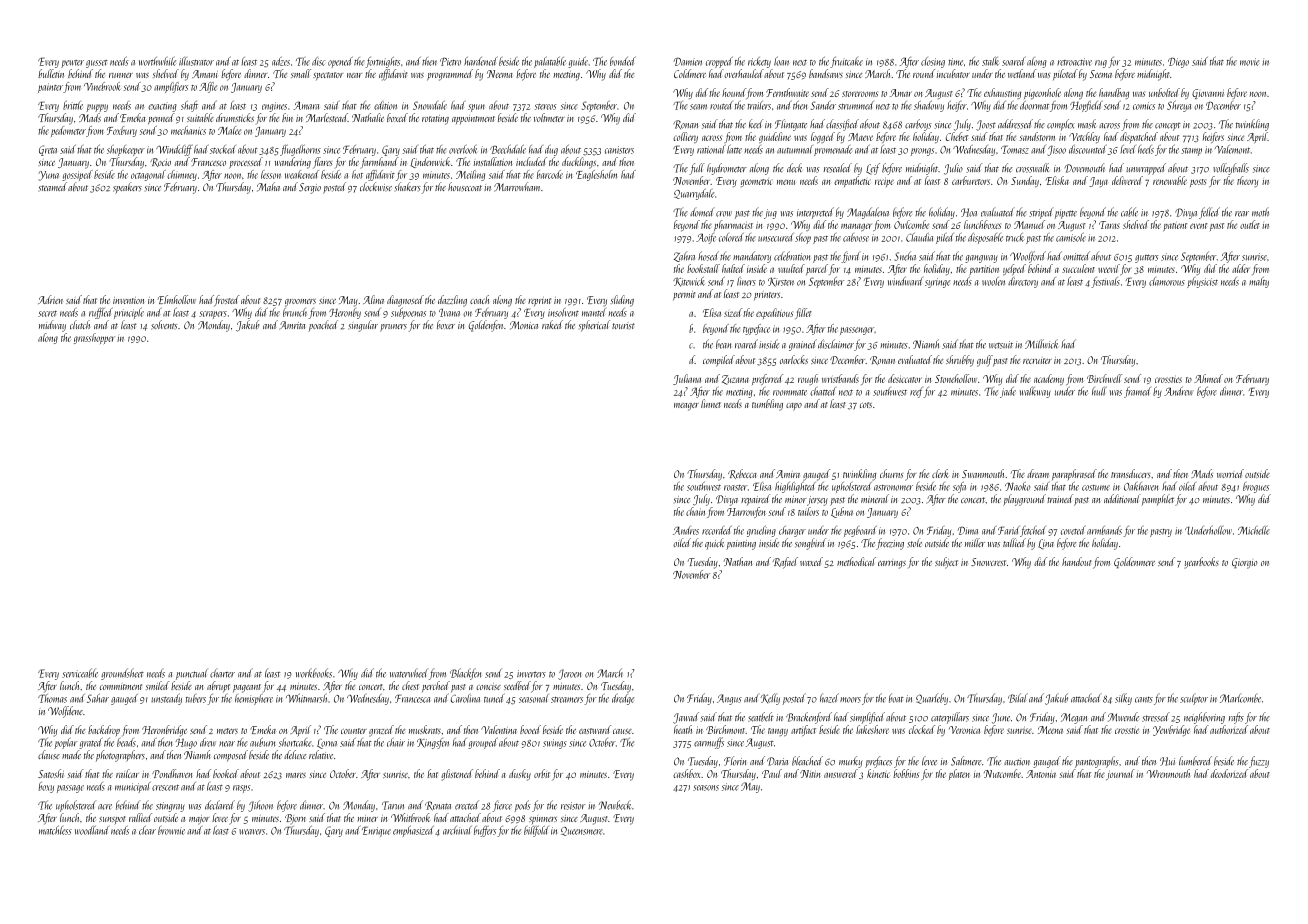 Image resolution: width=1308 pixels, height=924 pixels. I want to click on midway, so click(52, 326).
